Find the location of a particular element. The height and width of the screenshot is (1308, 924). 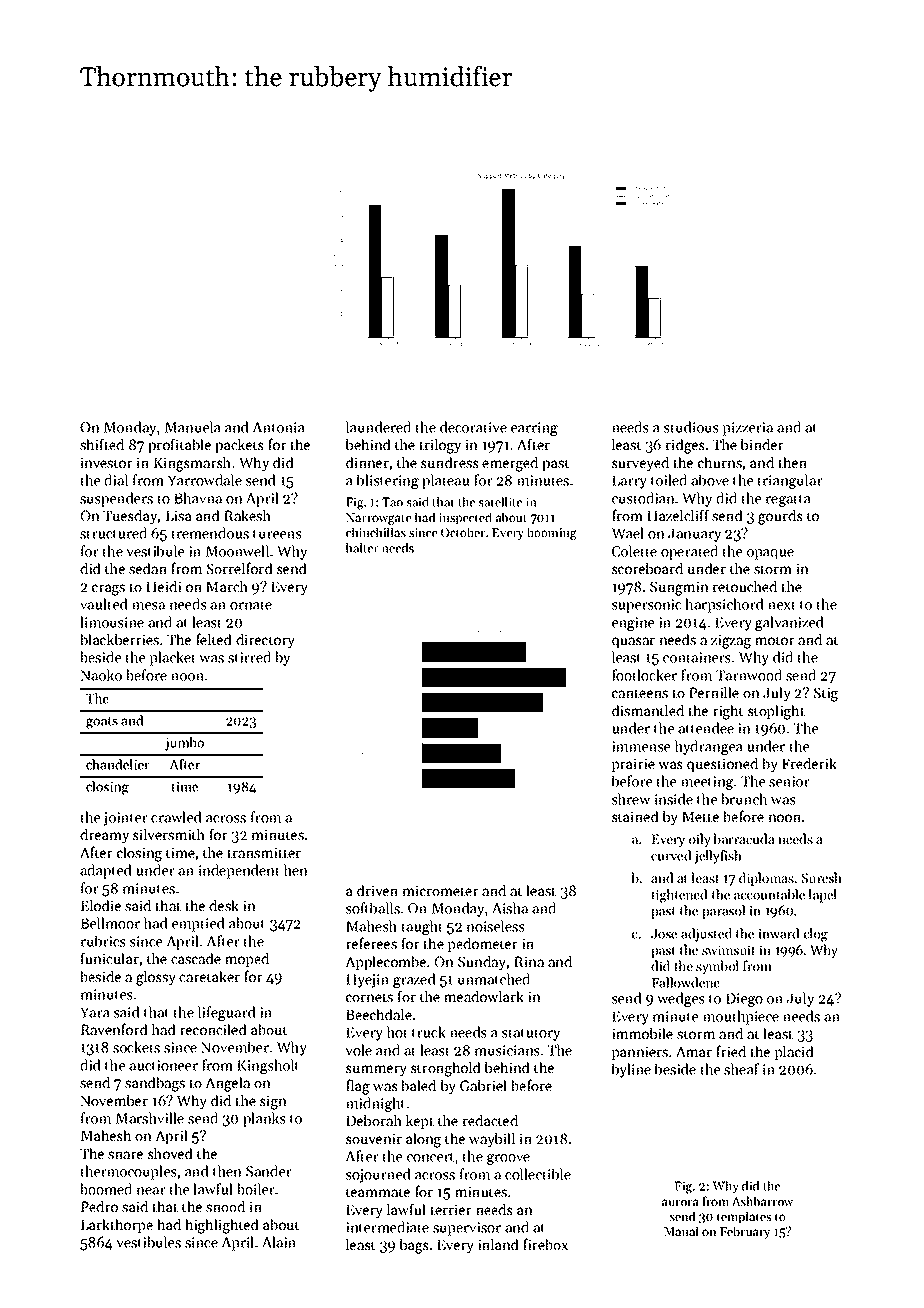

Manuela is located at coordinates (192, 427).
